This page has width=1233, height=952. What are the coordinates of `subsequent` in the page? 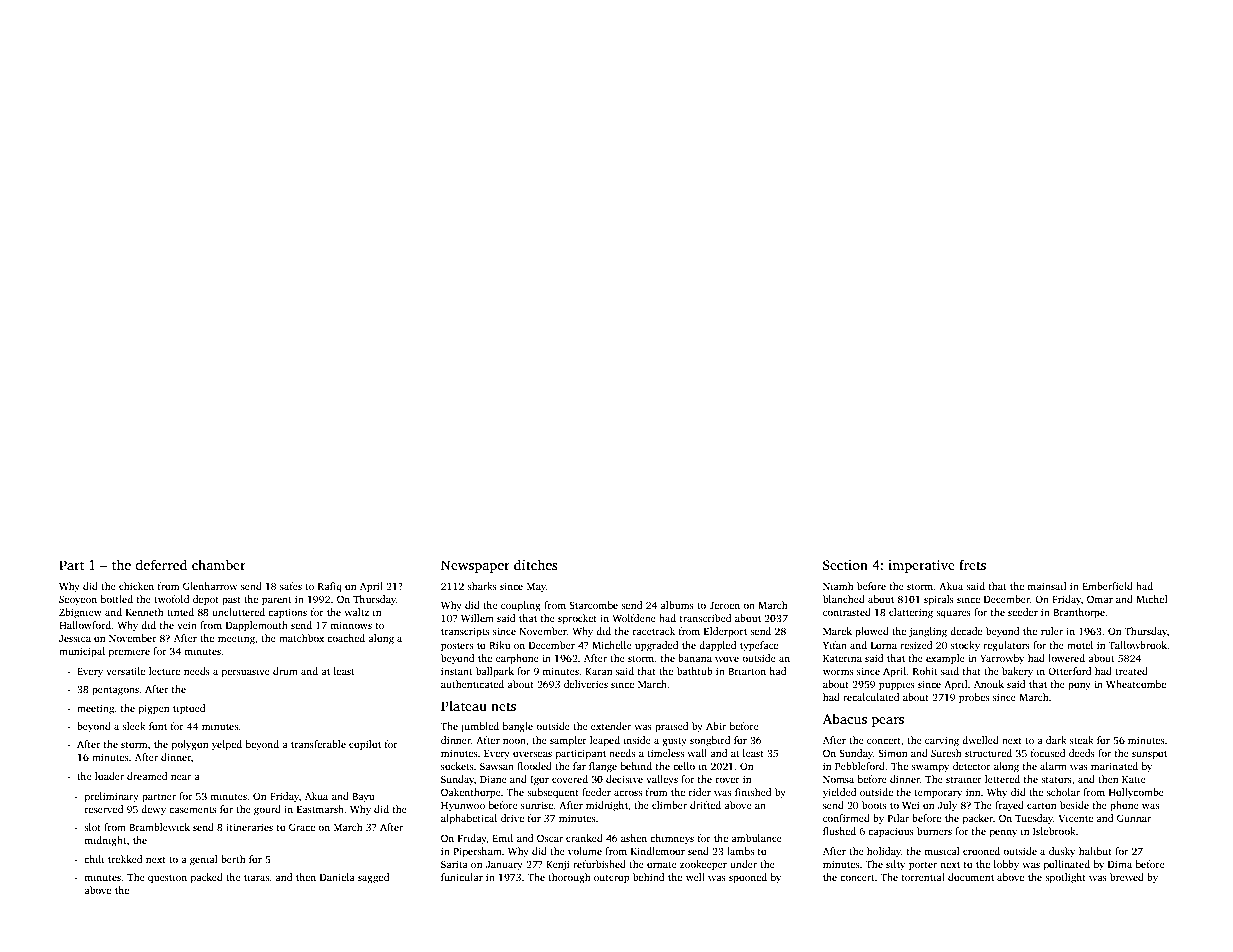 It's located at (553, 793).
